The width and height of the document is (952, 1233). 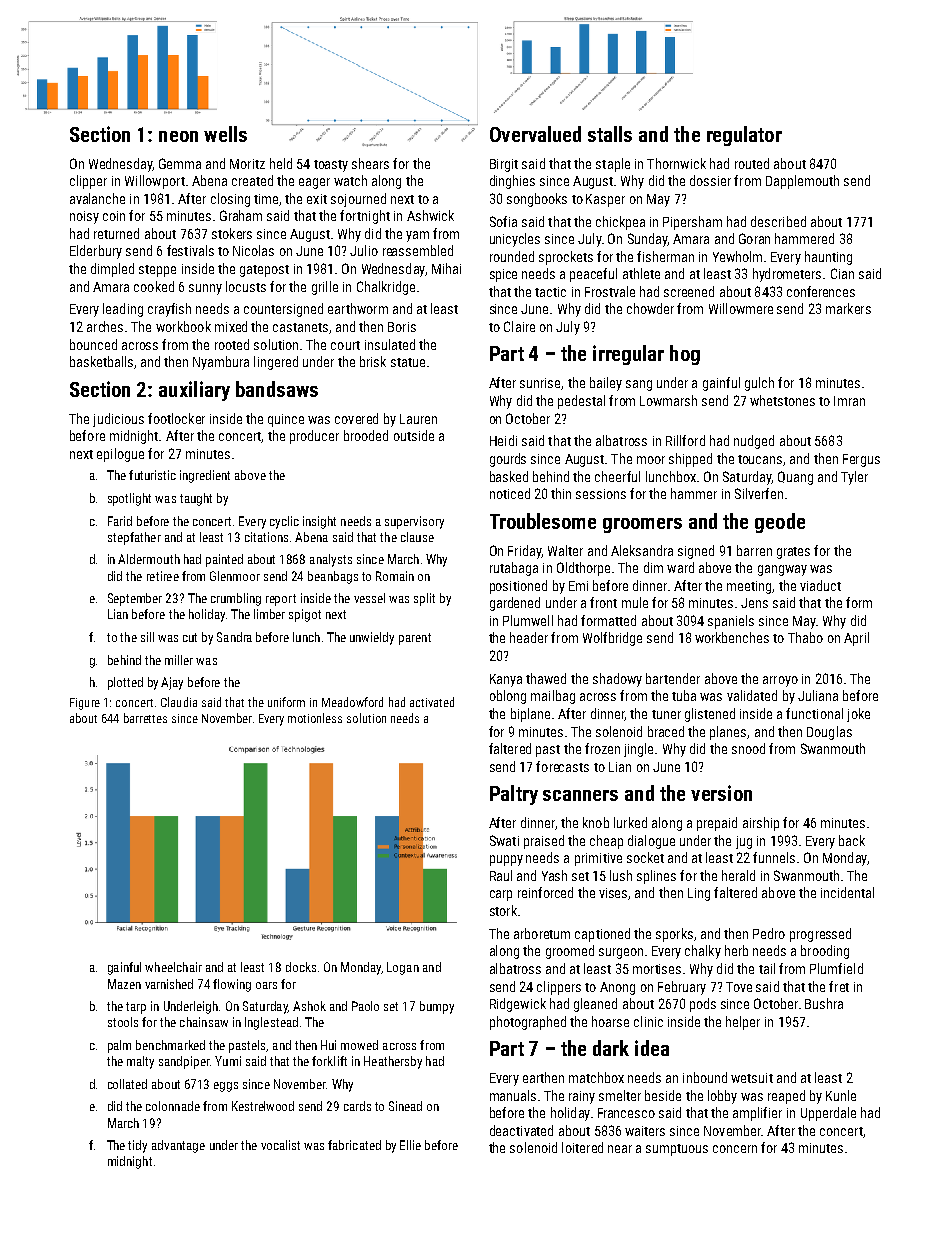 I want to click on tidy, so click(x=137, y=1146).
